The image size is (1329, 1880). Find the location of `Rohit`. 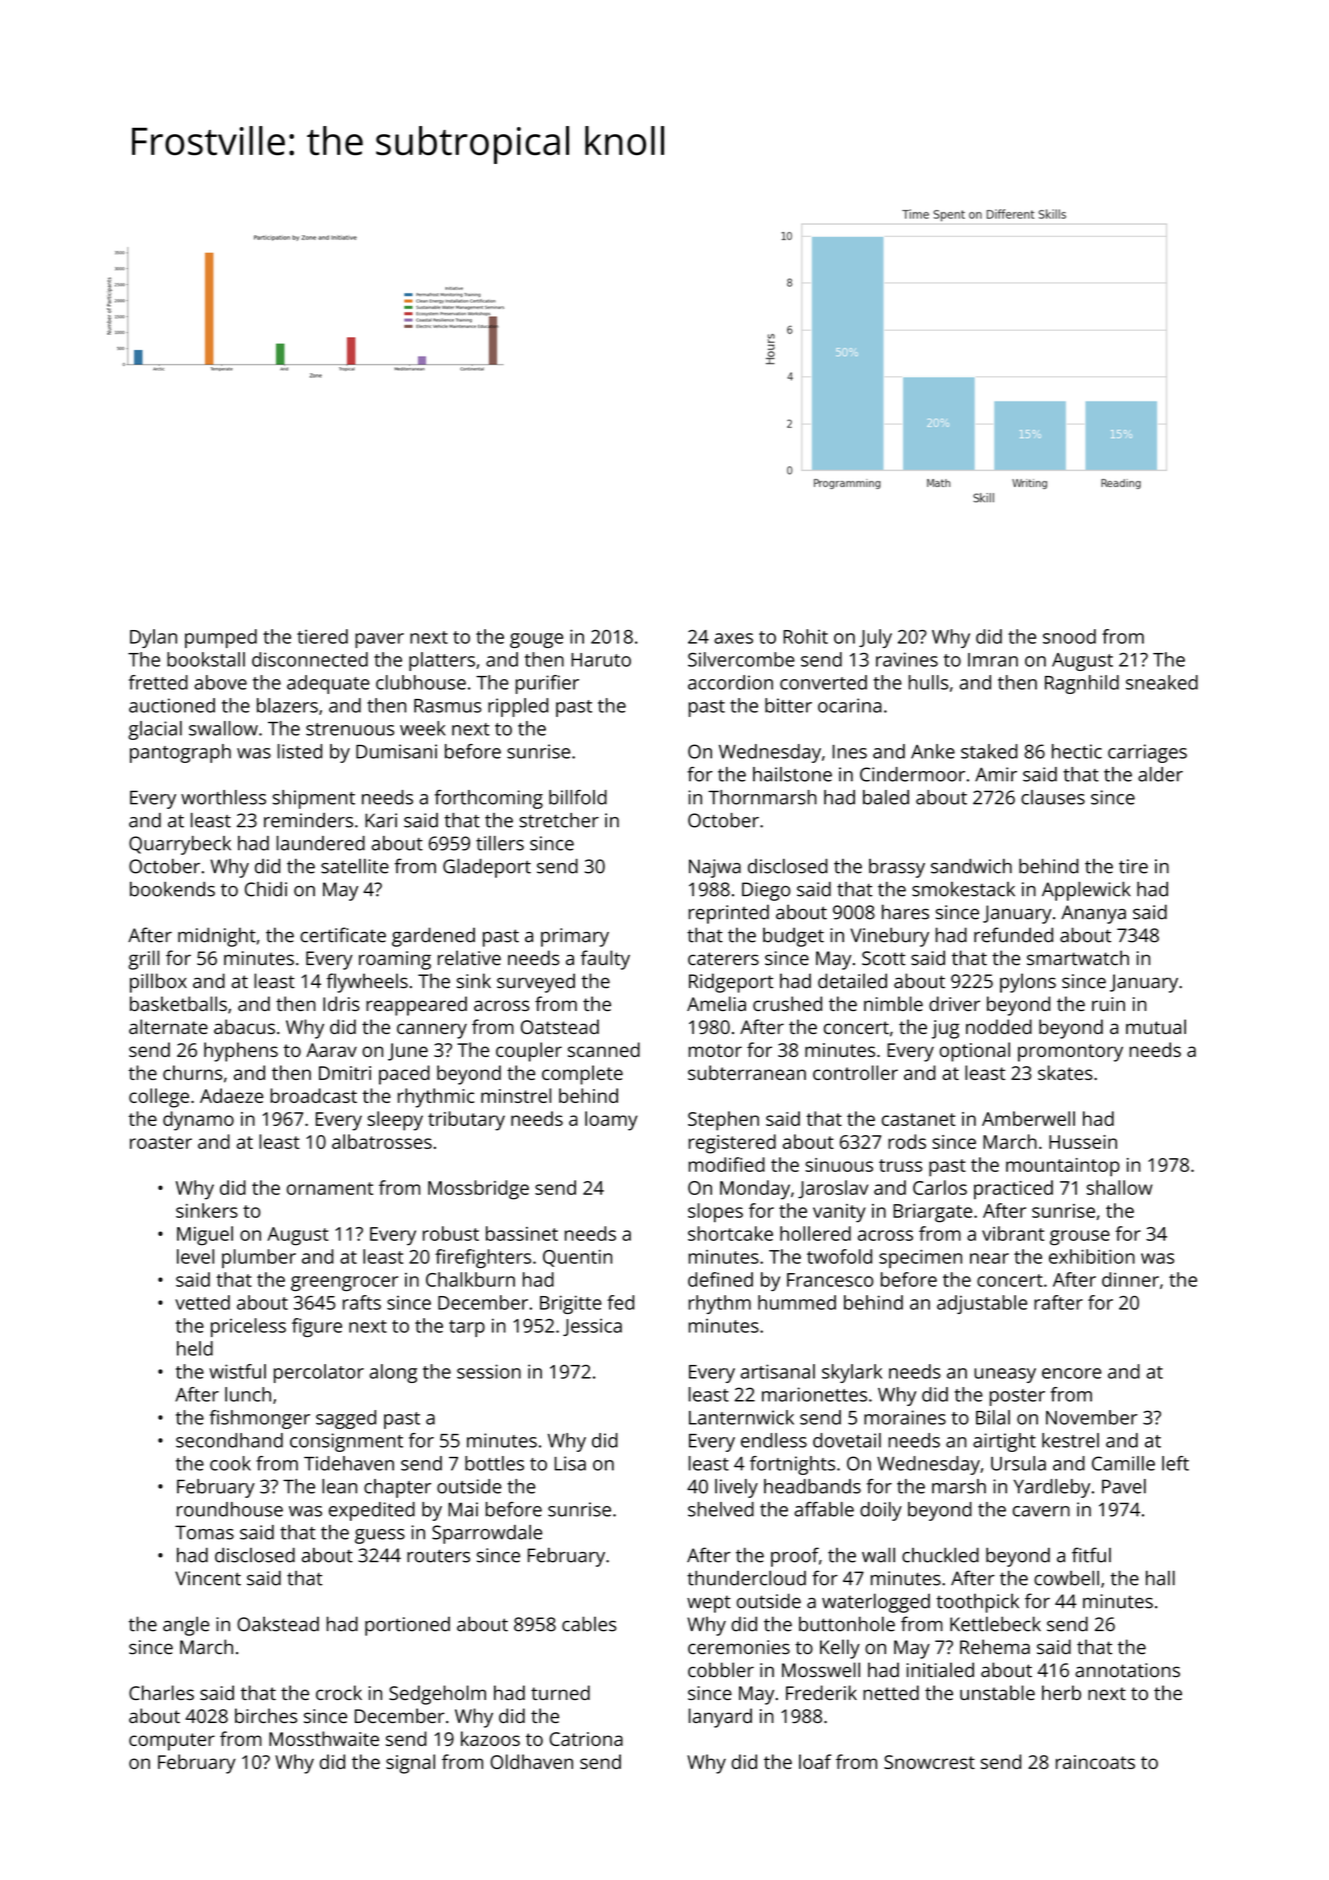

Rohit is located at coordinates (805, 636).
